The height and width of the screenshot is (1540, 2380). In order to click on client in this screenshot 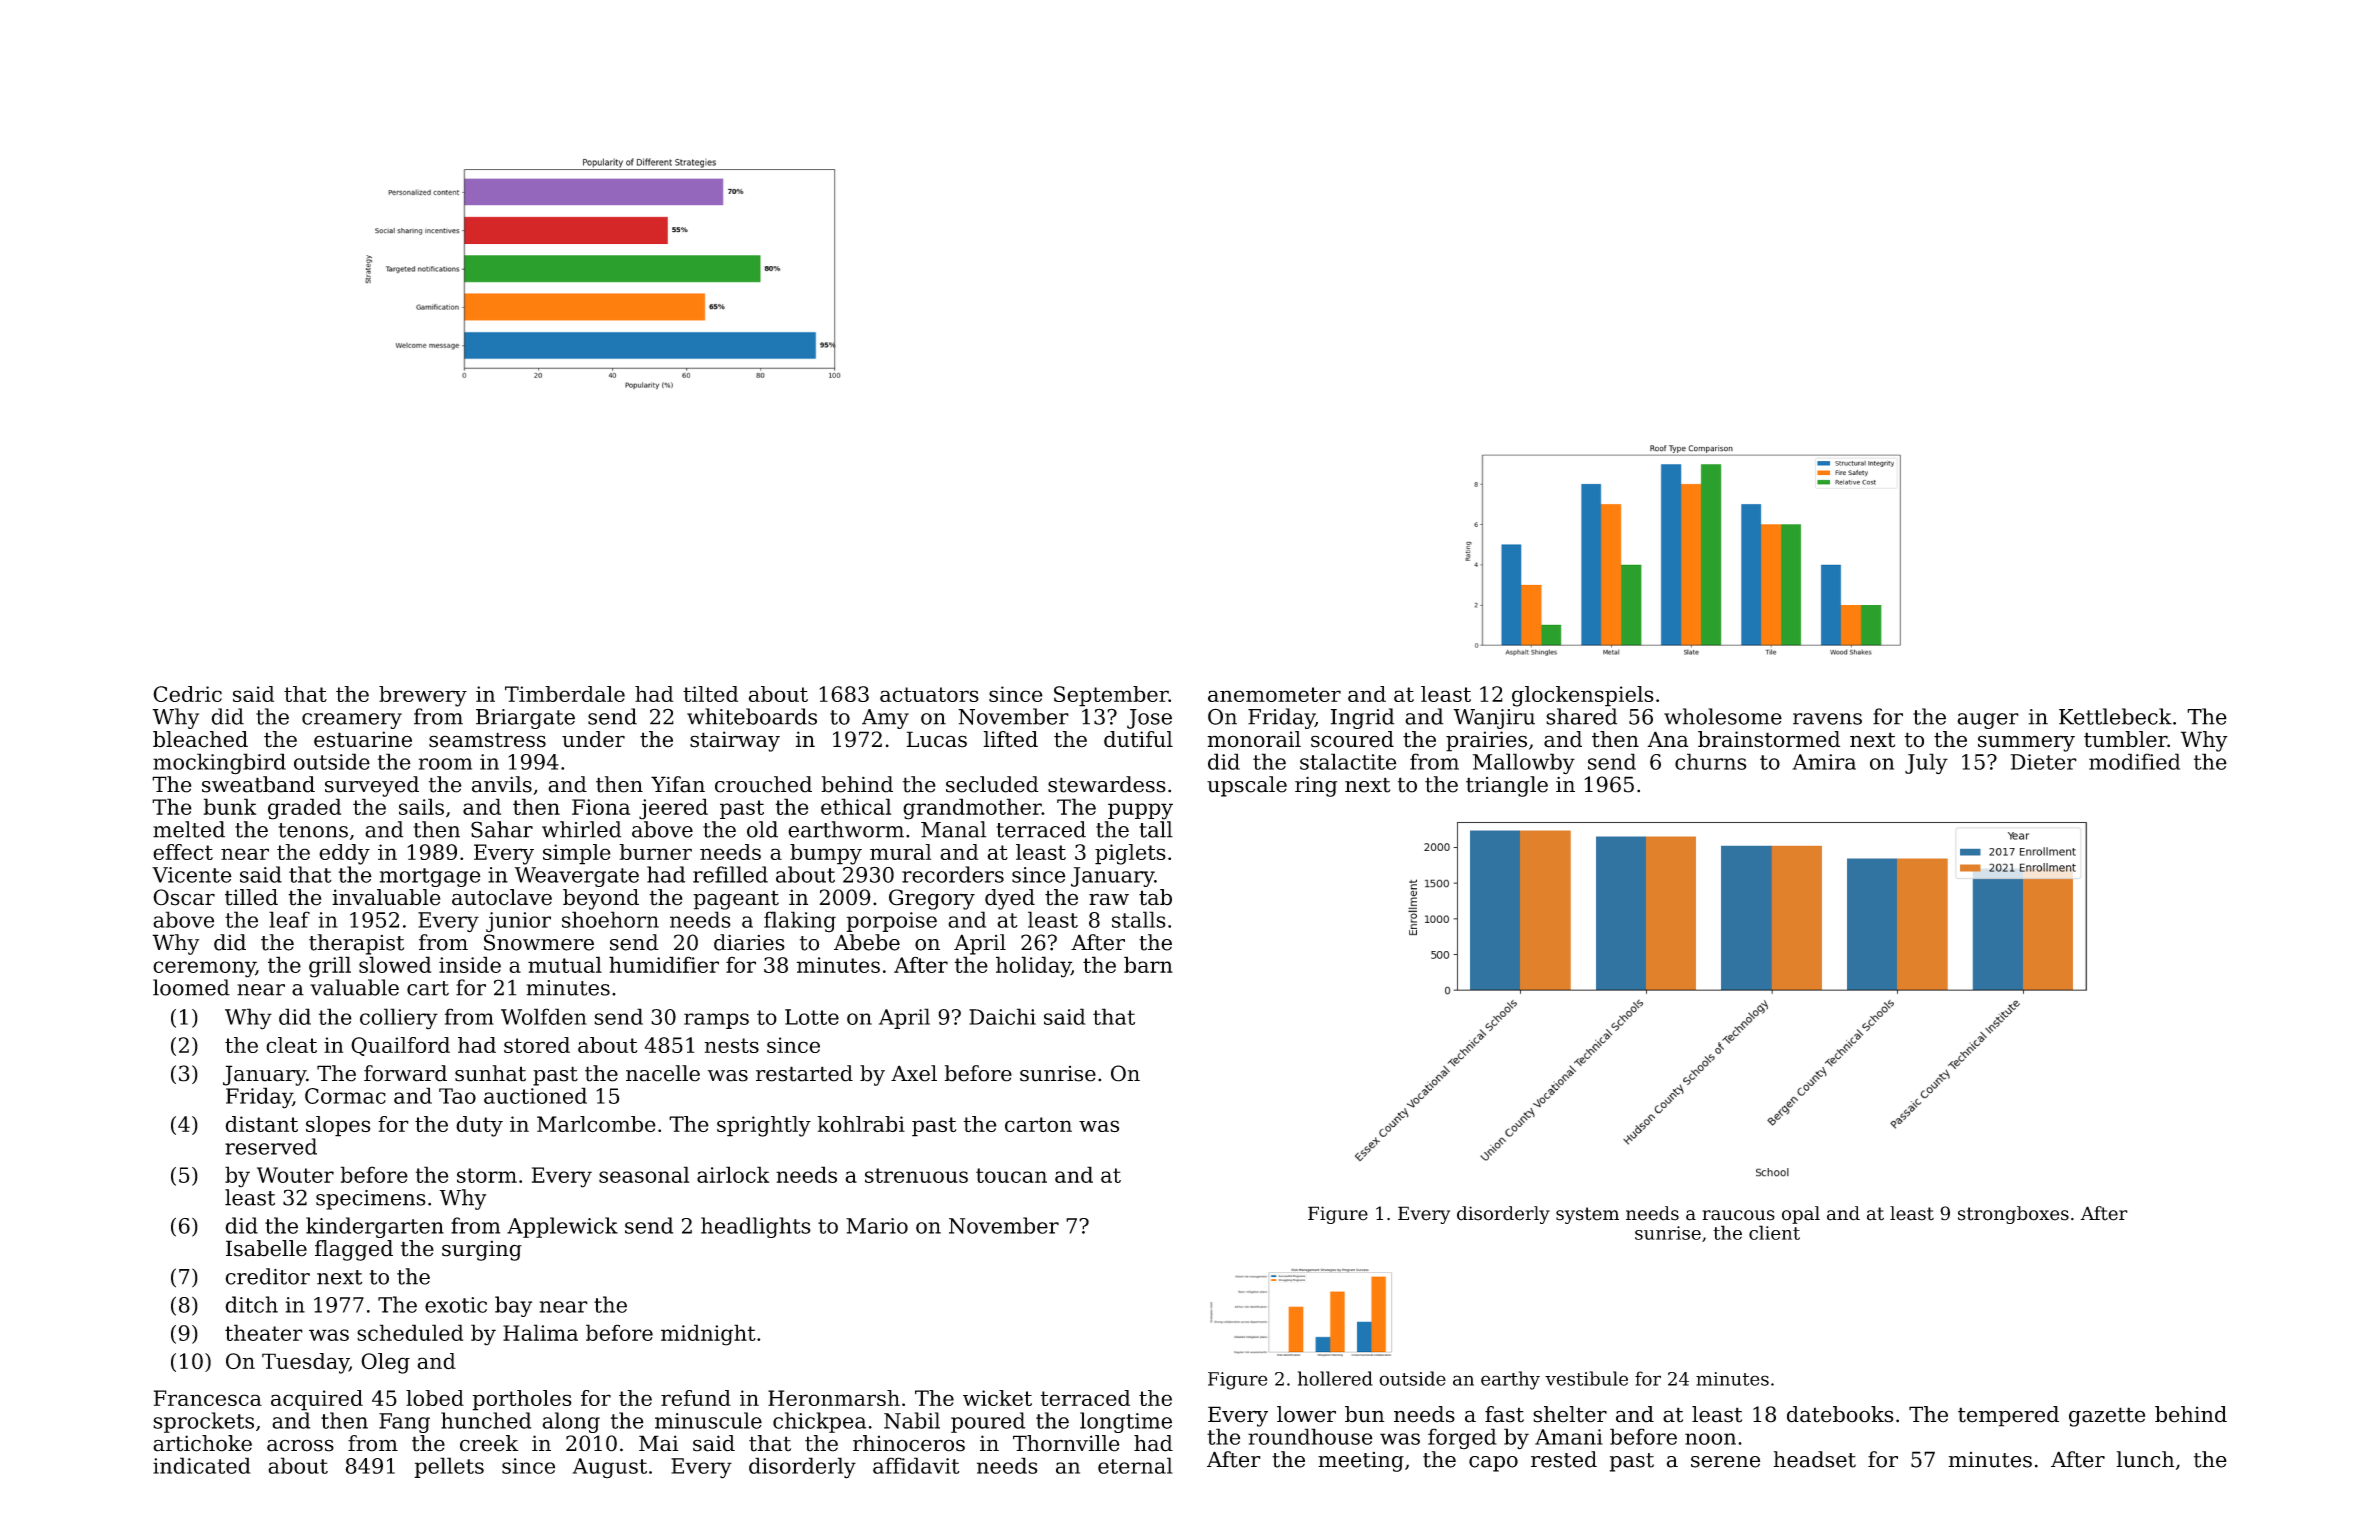, I will do `click(1774, 1232)`.
